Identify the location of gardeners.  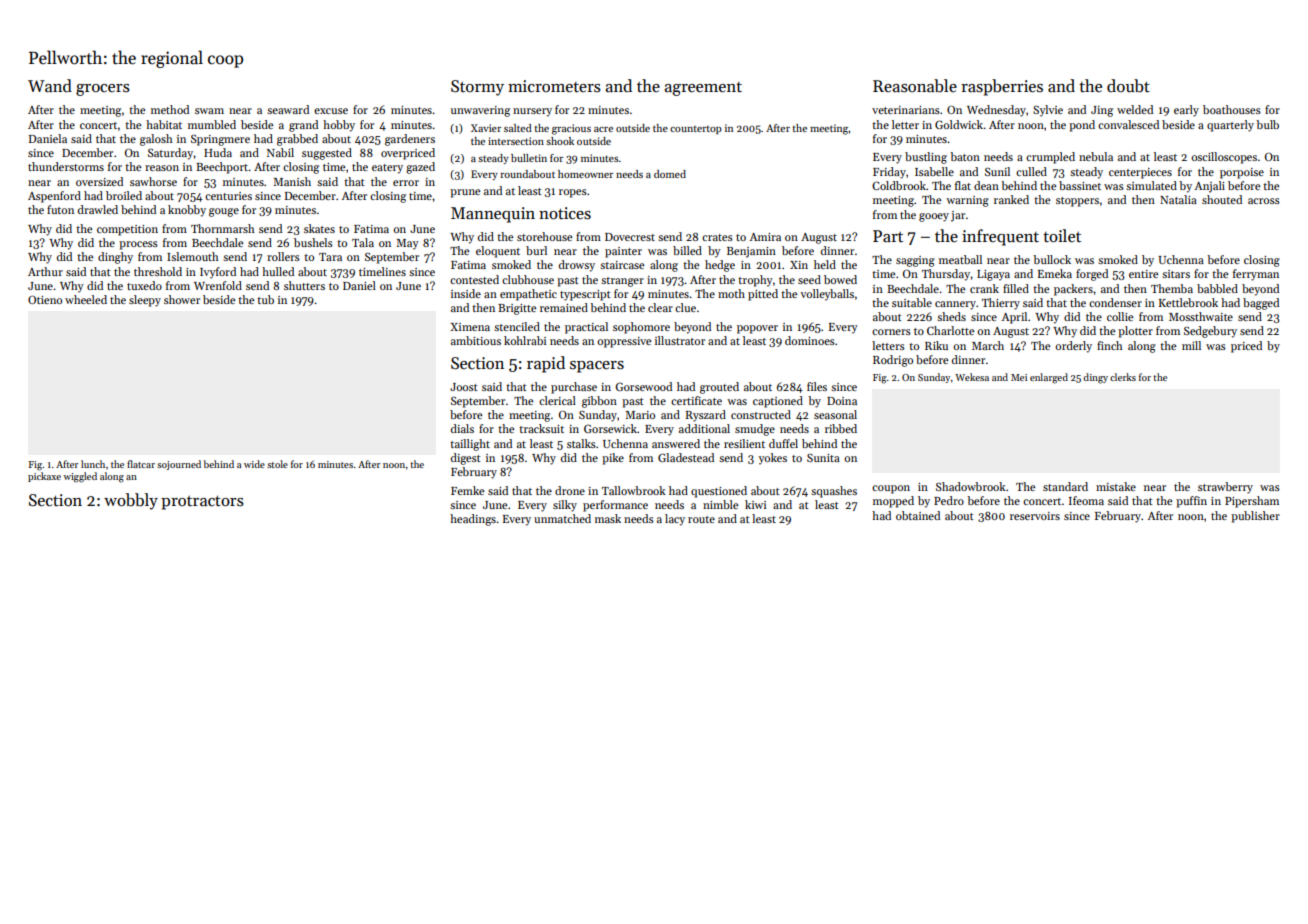
(410, 140).
